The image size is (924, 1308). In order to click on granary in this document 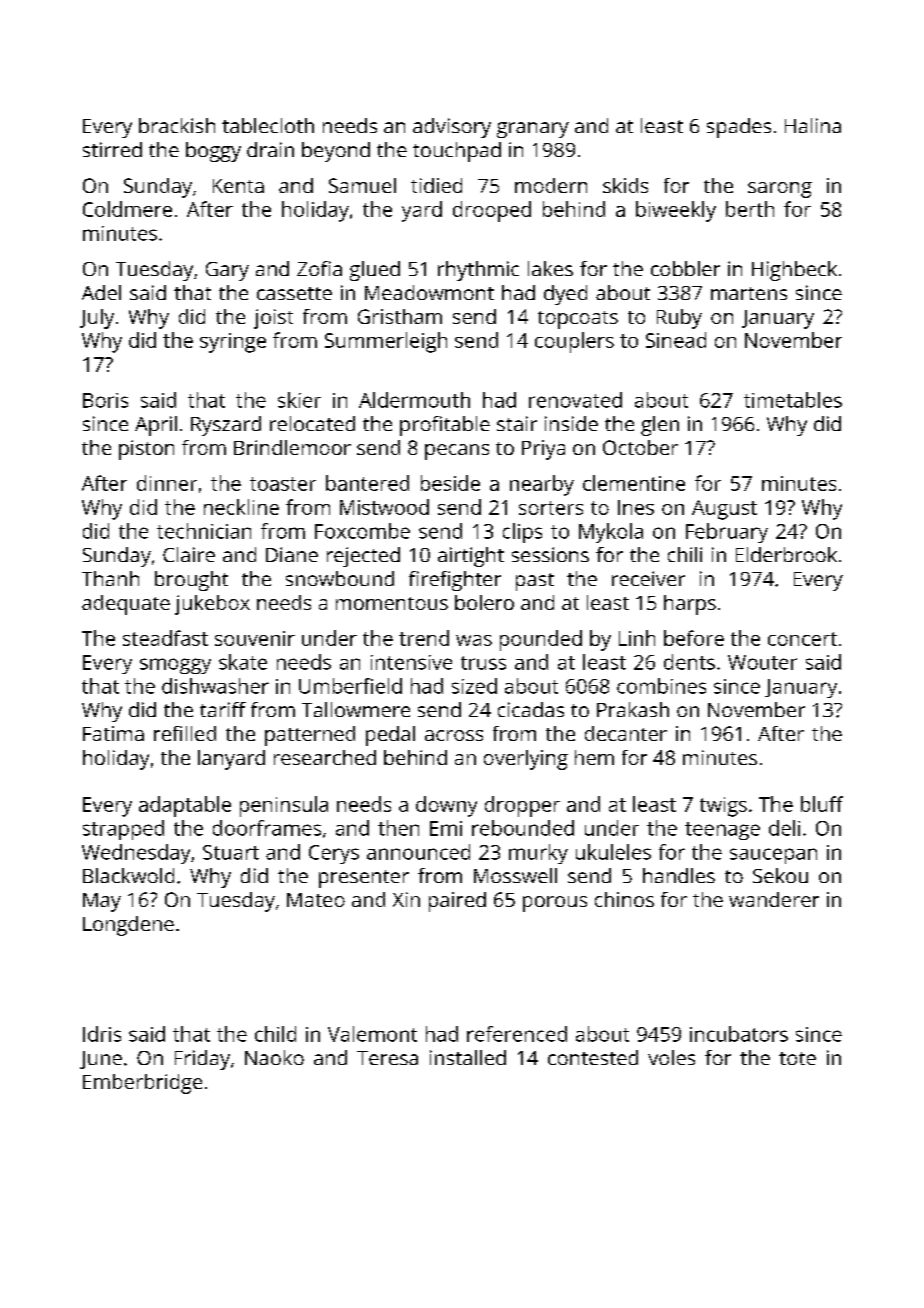, I will do `click(533, 130)`.
